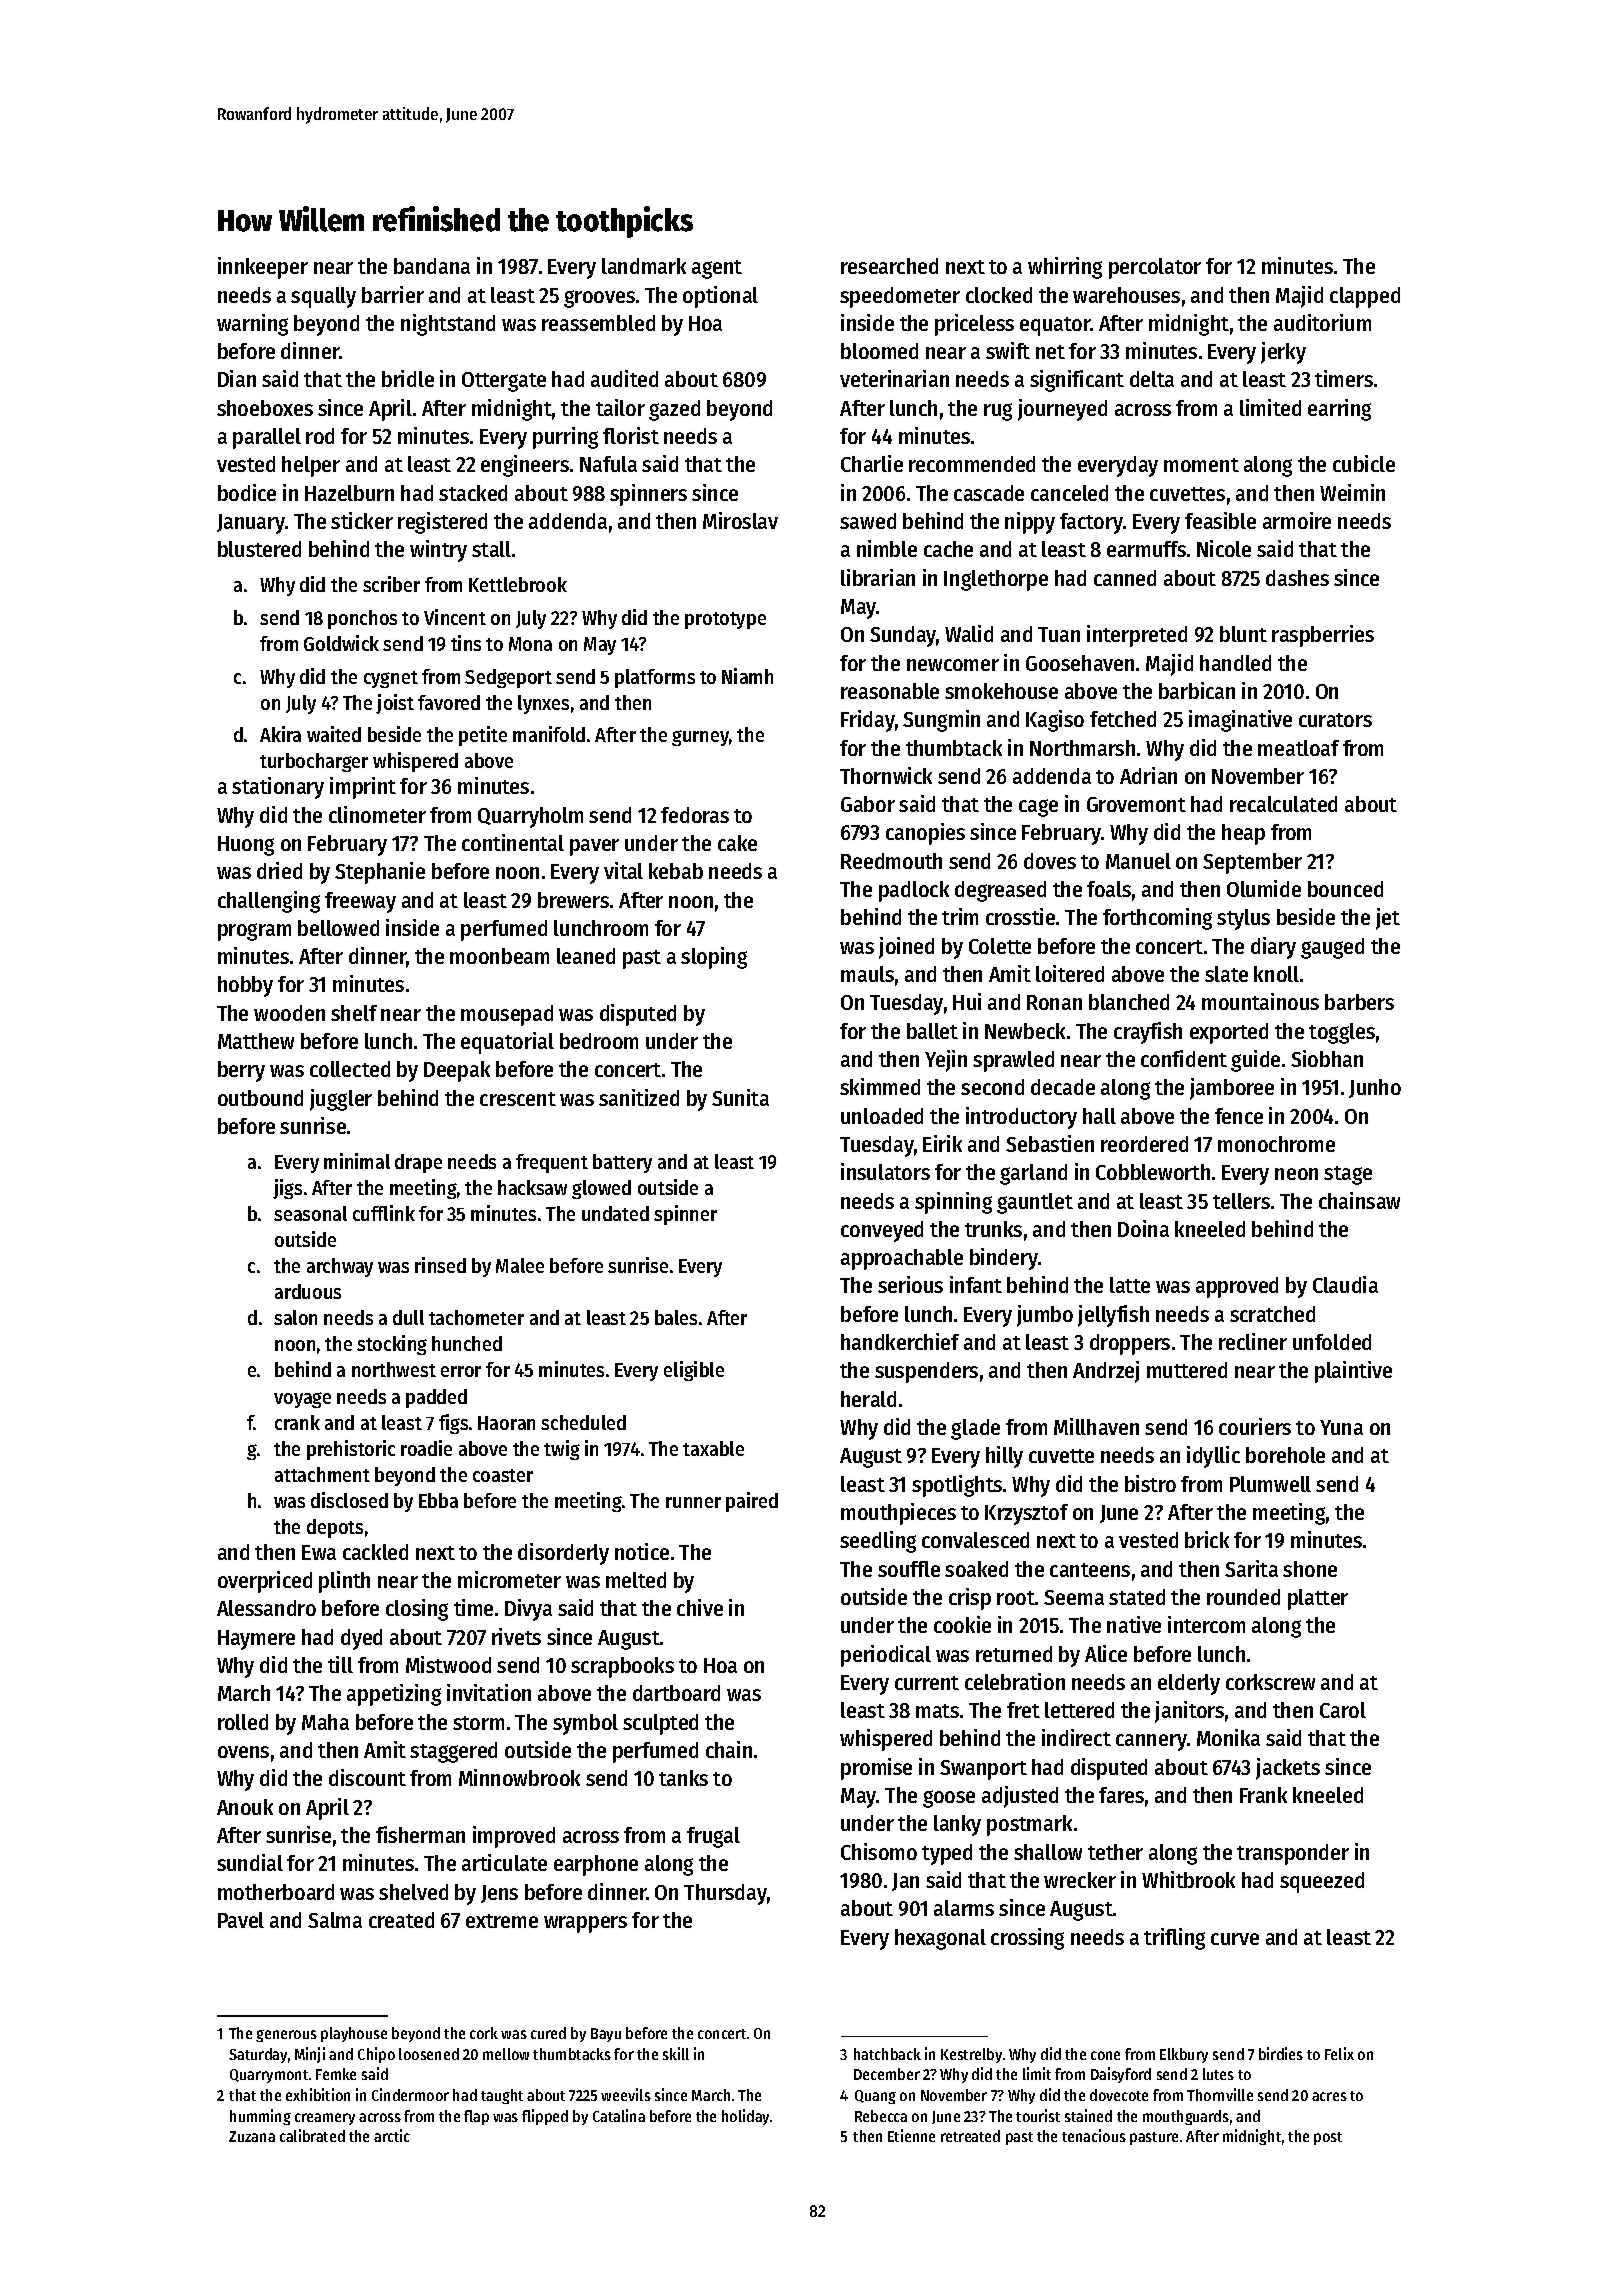 Image resolution: width=1620 pixels, height=2292 pixels. Describe the element at coordinates (1125, 578) in the screenshot. I see `canned` at that location.
